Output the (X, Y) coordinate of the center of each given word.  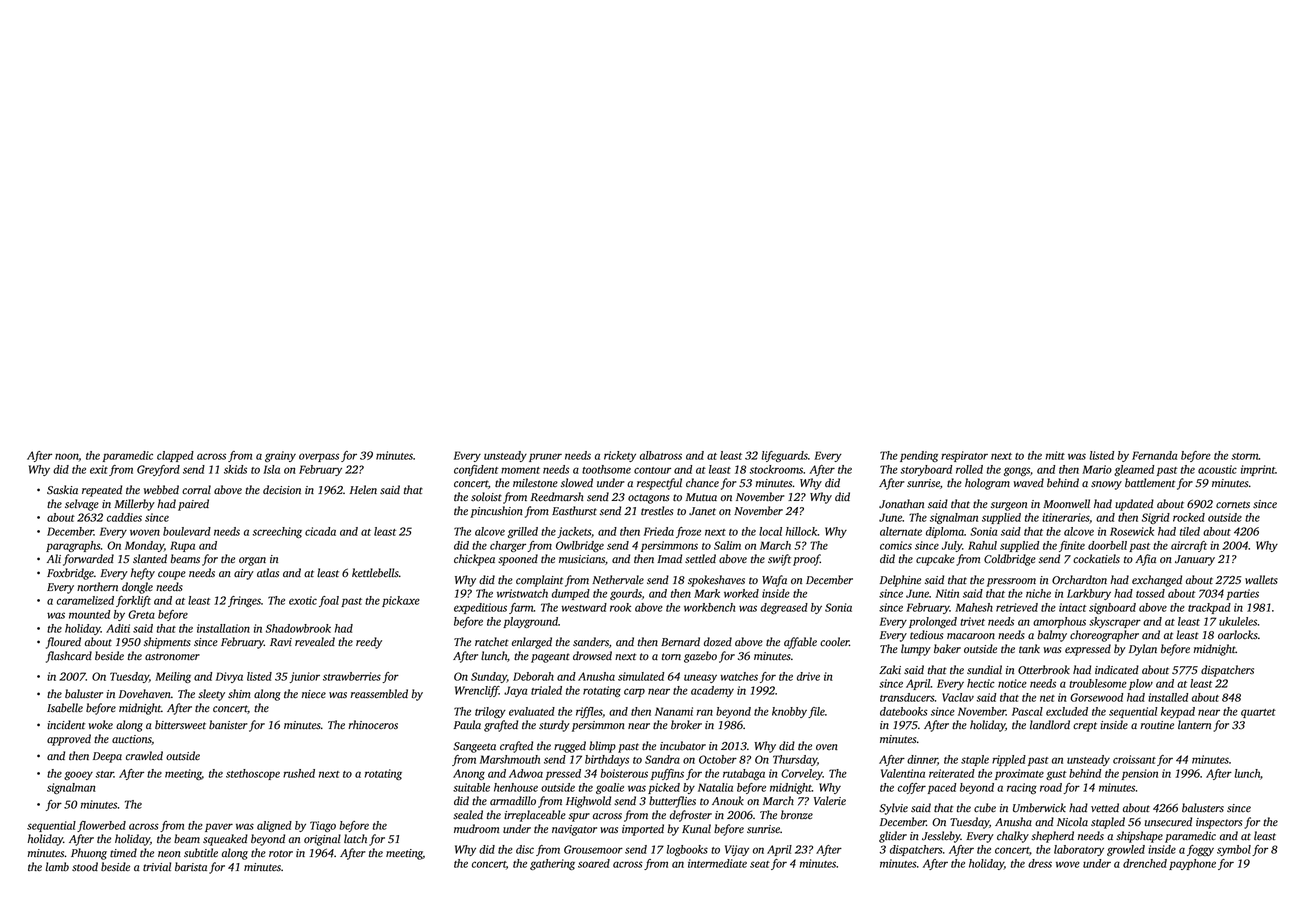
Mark (707, 593)
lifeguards (784, 456)
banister (228, 725)
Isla (271, 469)
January (1195, 560)
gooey (78, 775)
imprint (1258, 470)
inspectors (1219, 823)
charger (508, 546)
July (952, 546)
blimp (602, 747)
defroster (691, 816)
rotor (281, 854)
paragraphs (73, 546)
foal (329, 601)
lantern (1194, 725)
